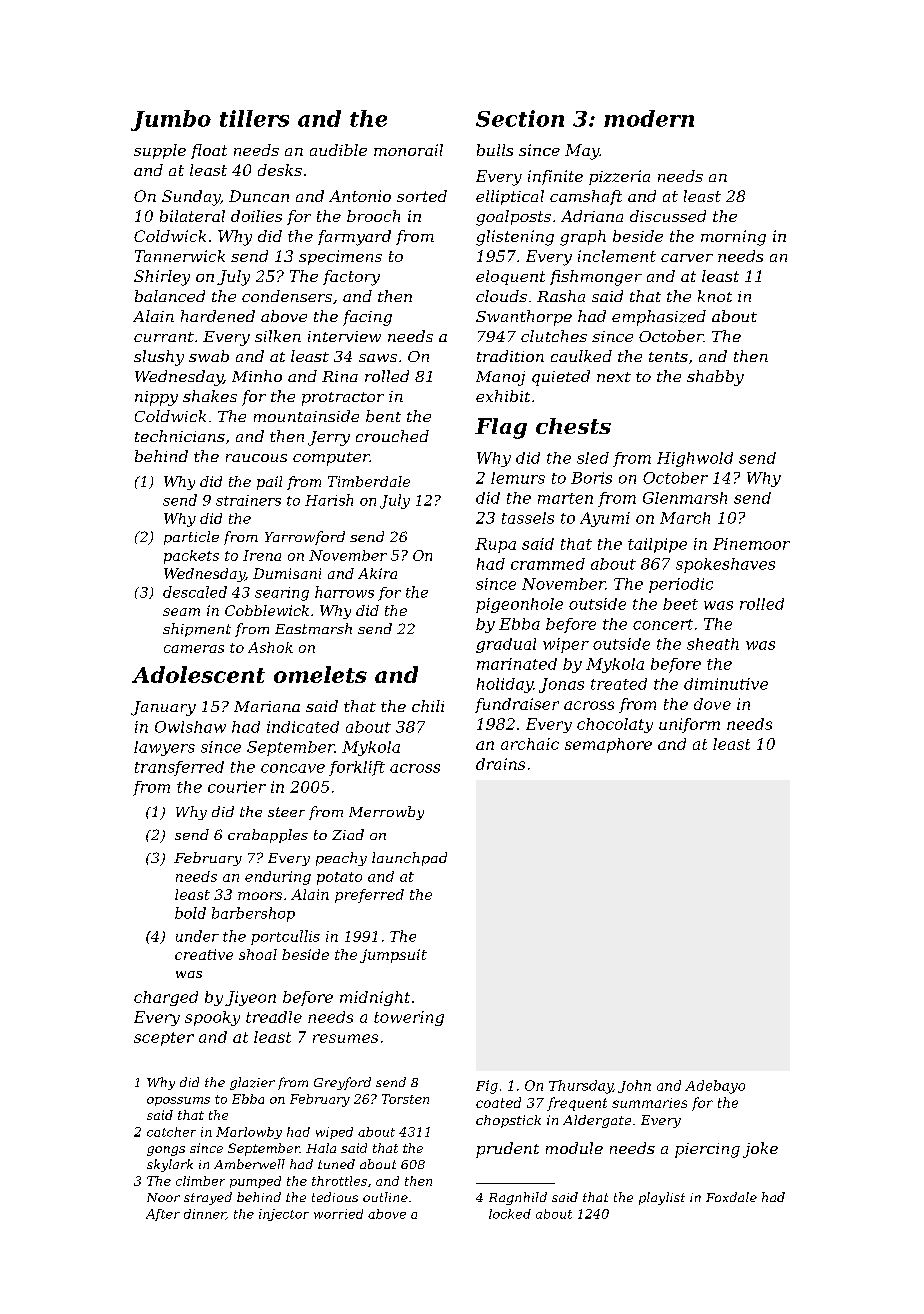  What do you see at coordinates (262, 555) in the page?
I see `Irena` at bounding box center [262, 555].
